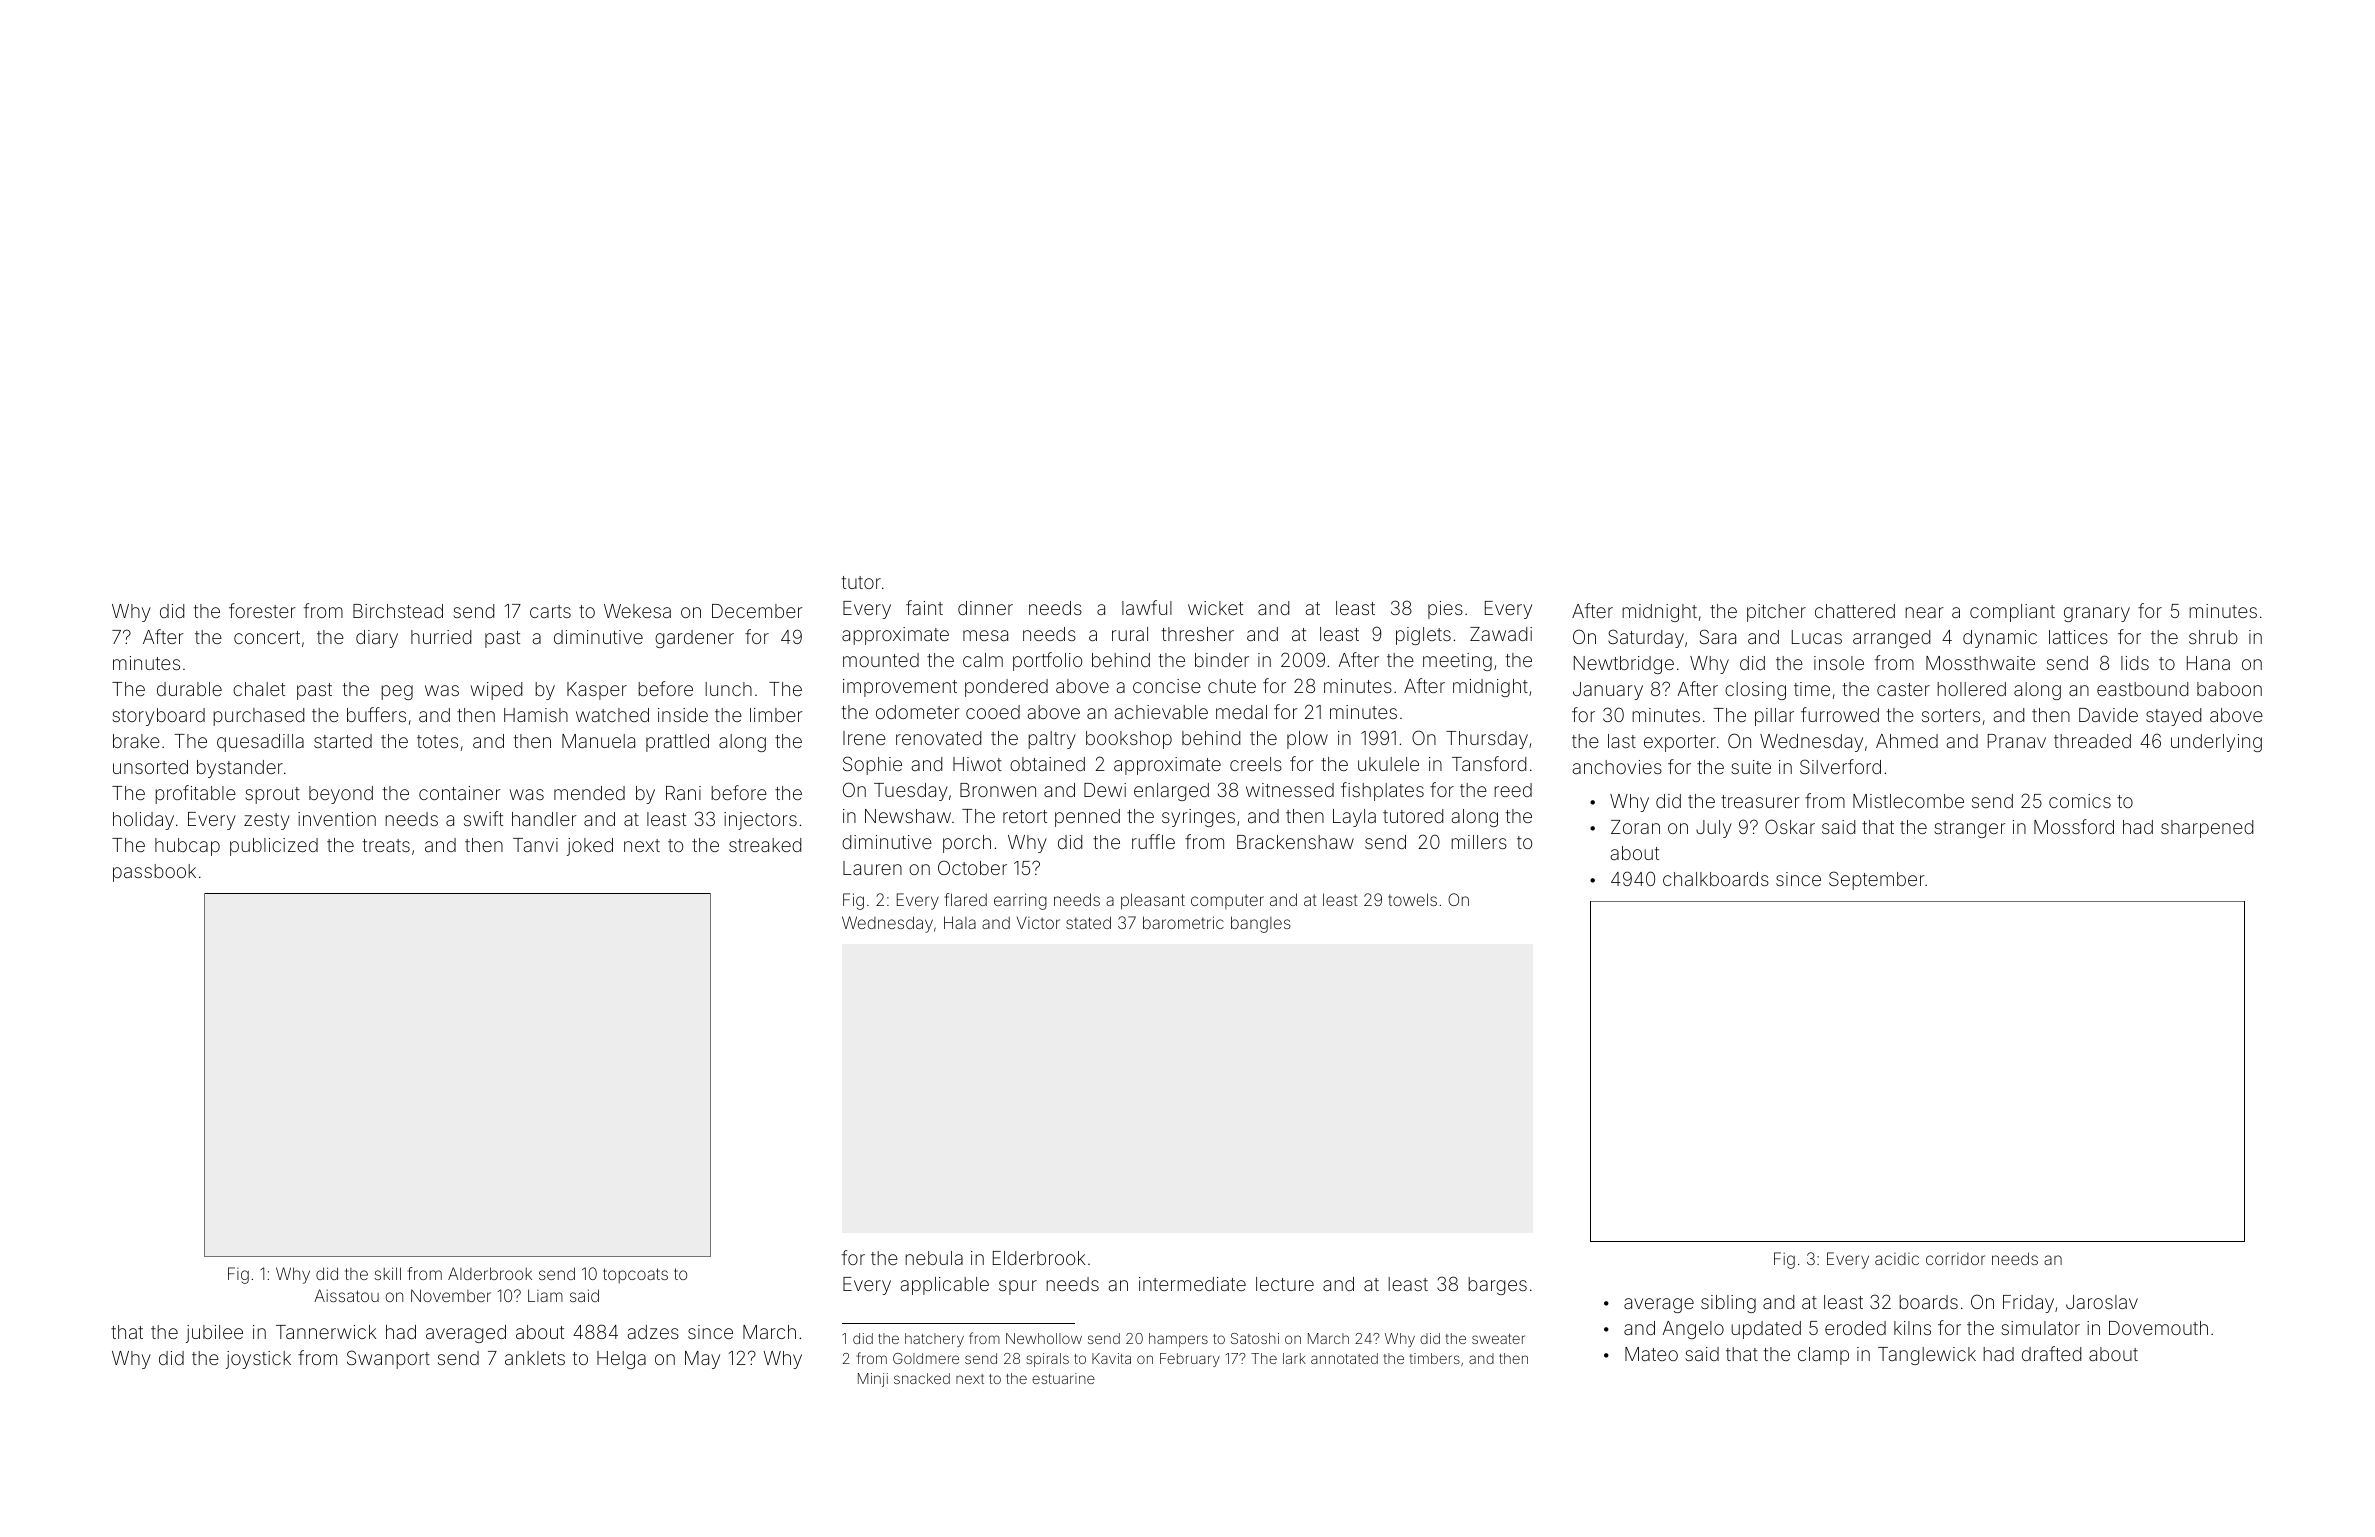  I want to click on Elderbrook, so click(1039, 1258).
